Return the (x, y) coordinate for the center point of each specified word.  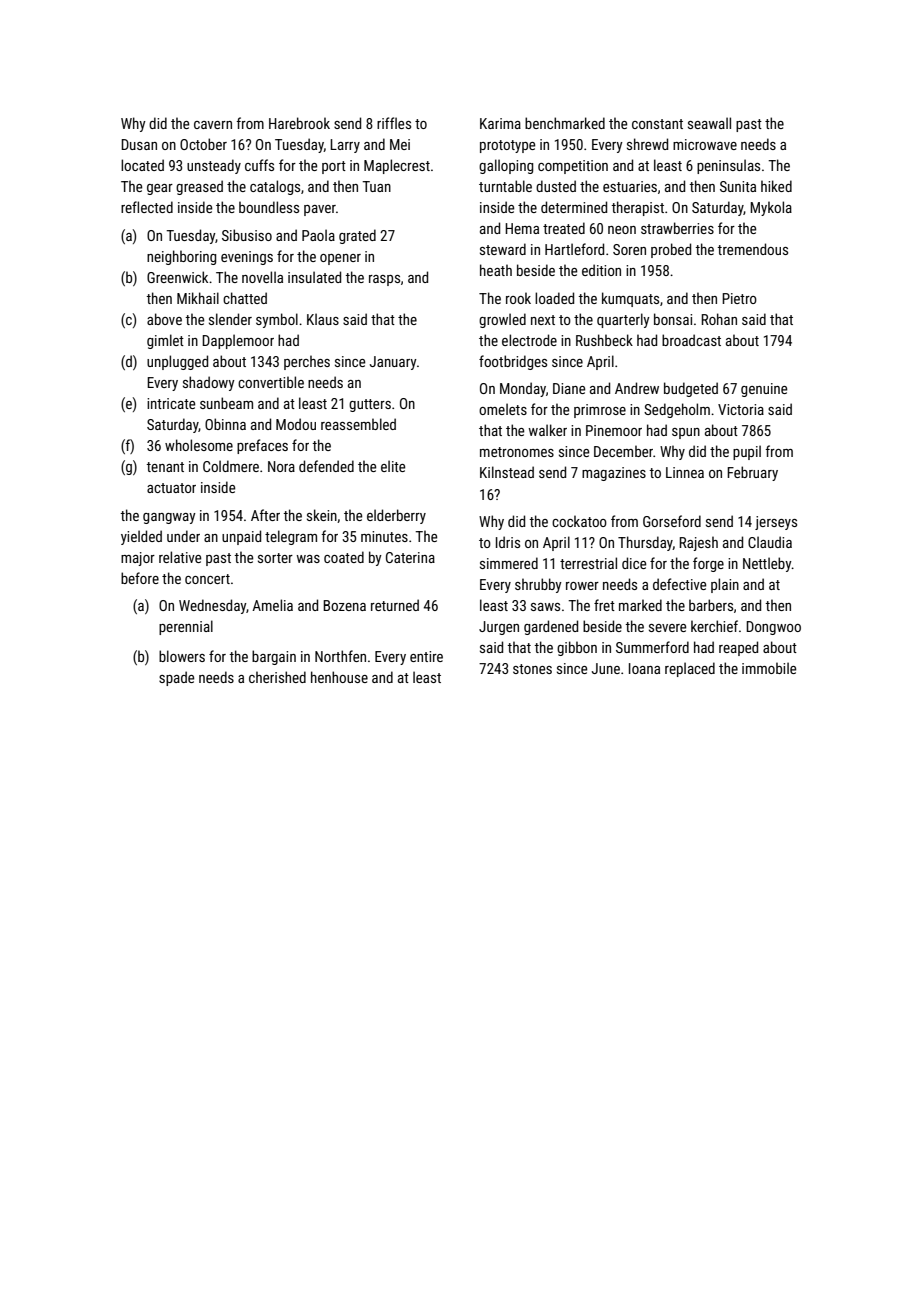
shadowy (209, 383)
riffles (394, 123)
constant (657, 124)
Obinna (225, 424)
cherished (277, 677)
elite (393, 466)
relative (180, 557)
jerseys (776, 523)
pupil (747, 452)
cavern (213, 125)
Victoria (741, 409)
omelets (503, 409)
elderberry (396, 516)
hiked (776, 186)
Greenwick (177, 277)
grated (357, 236)
